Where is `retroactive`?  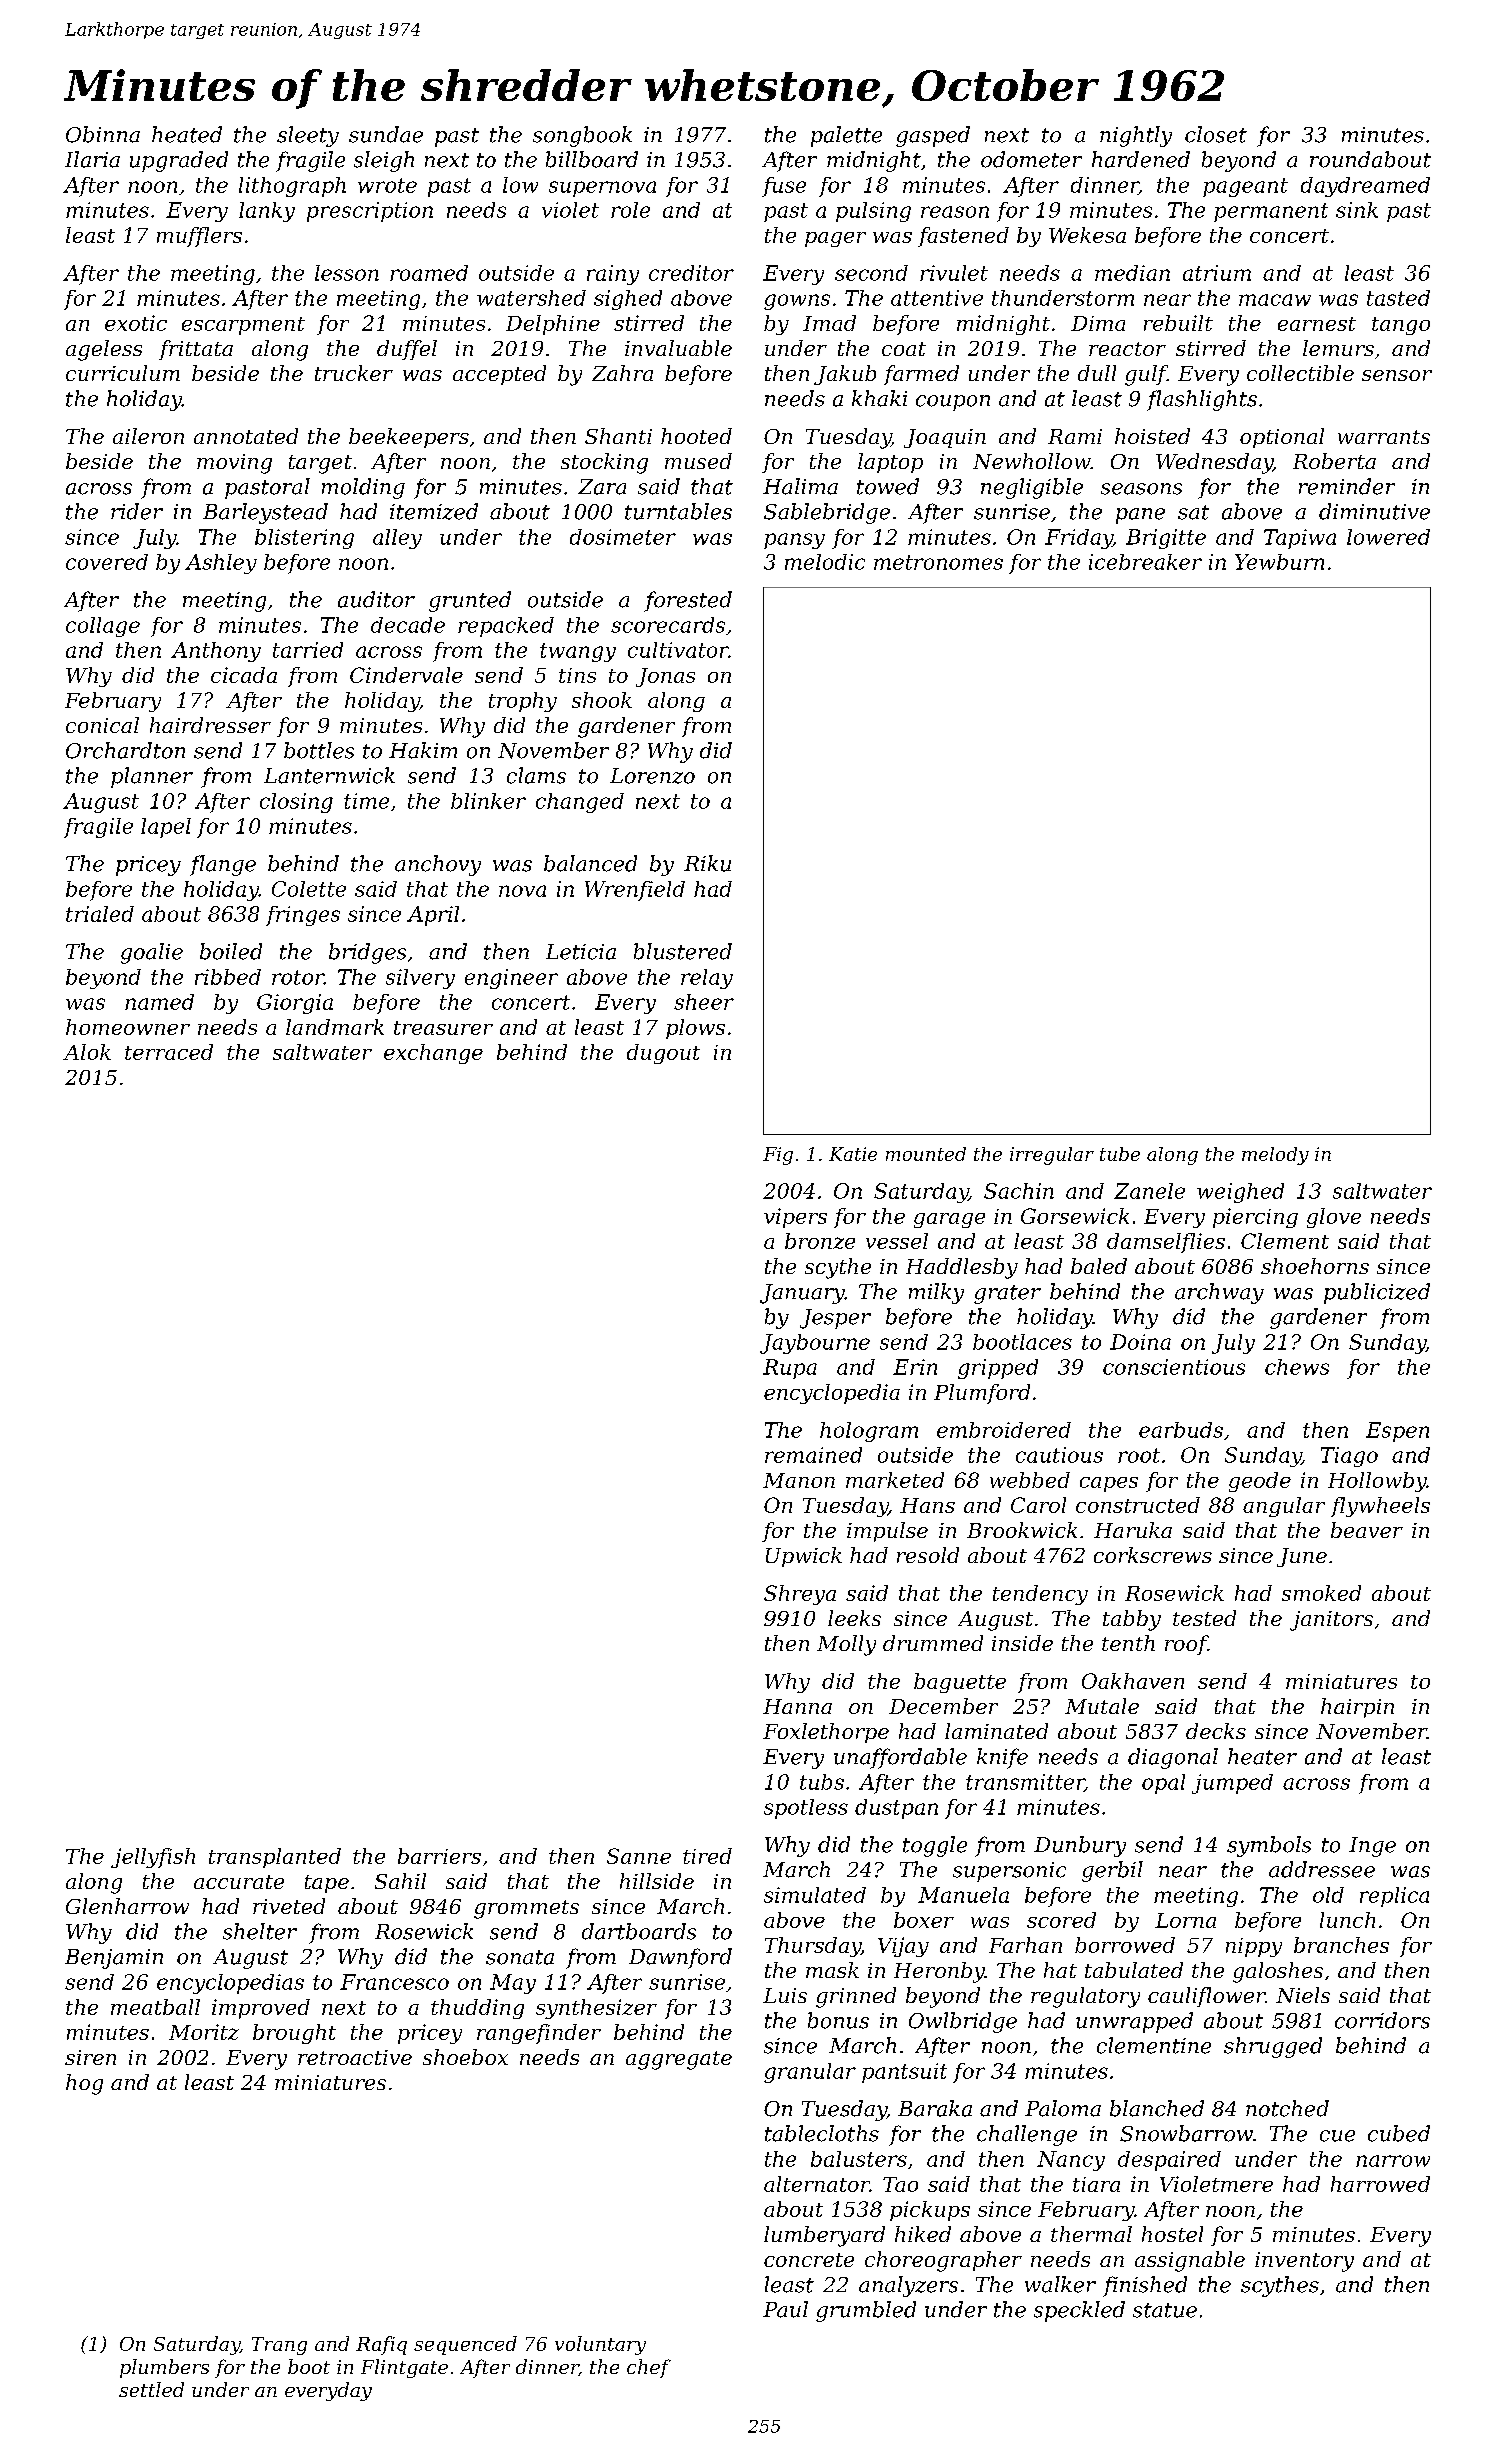
retroactive is located at coordinates (355, 2057).
